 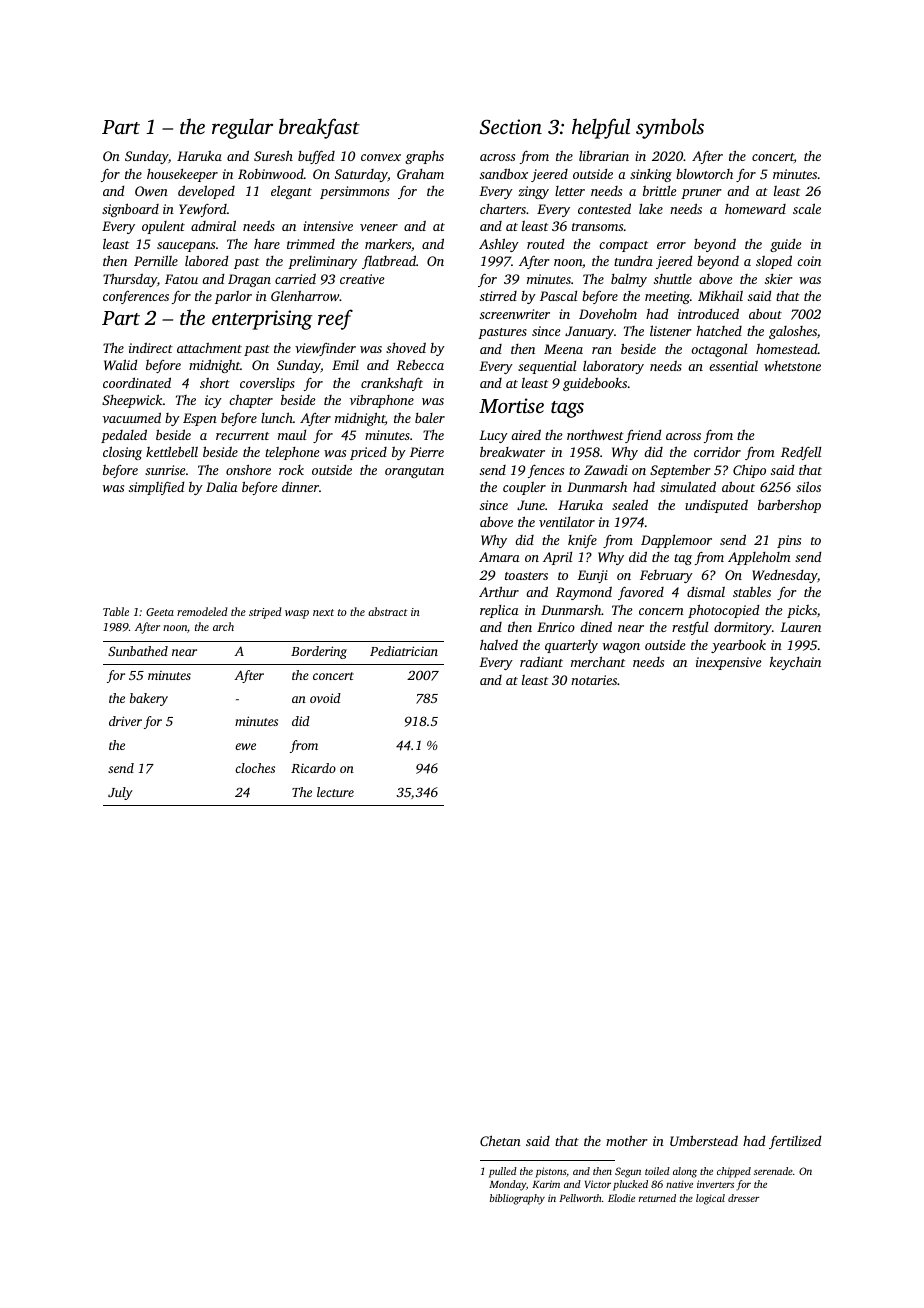 I want to click on July, so click(x=120, y=793).
